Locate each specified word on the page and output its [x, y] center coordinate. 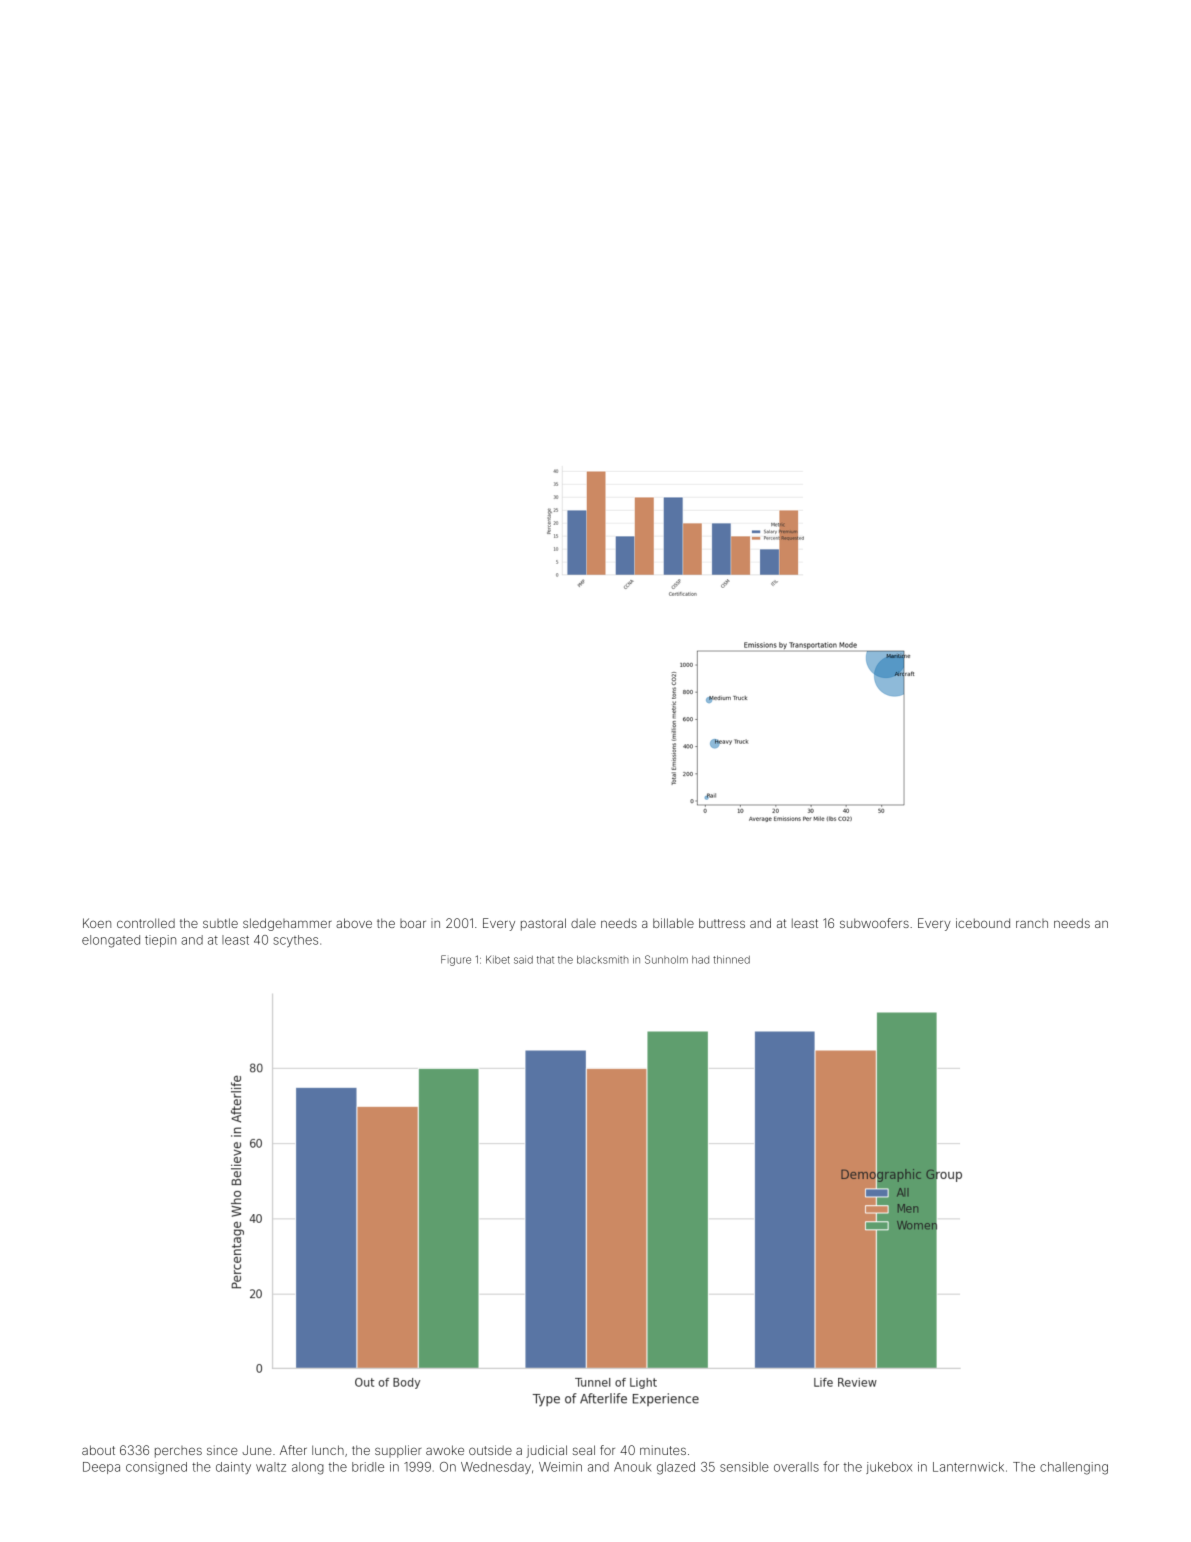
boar [413, 923]
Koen [97, 923]
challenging [1074, 1468]
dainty [233, 1468]
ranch [1032, 923]
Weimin [560, 1467]
